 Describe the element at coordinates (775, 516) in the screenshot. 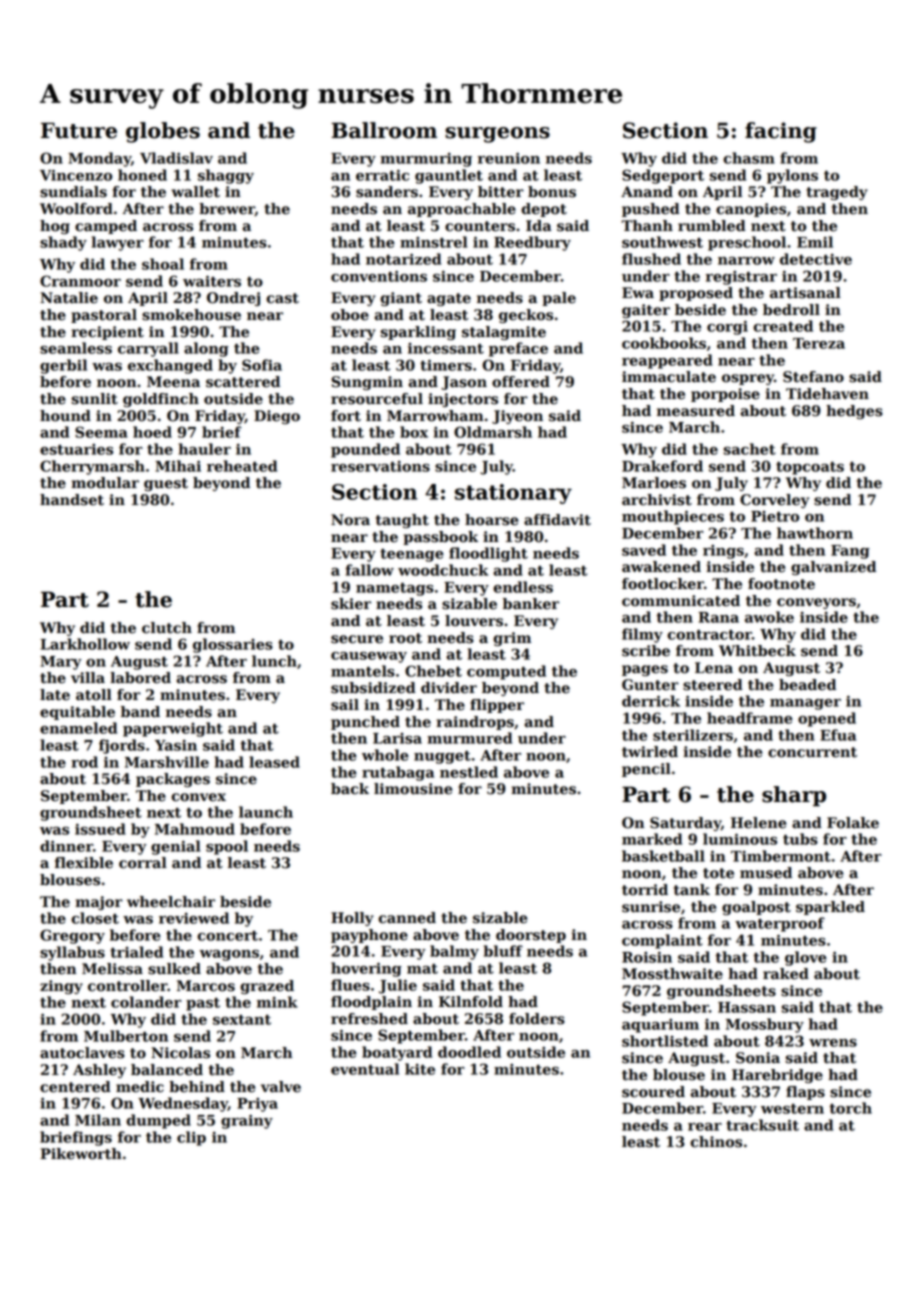

I see `Pietro` at that location.
